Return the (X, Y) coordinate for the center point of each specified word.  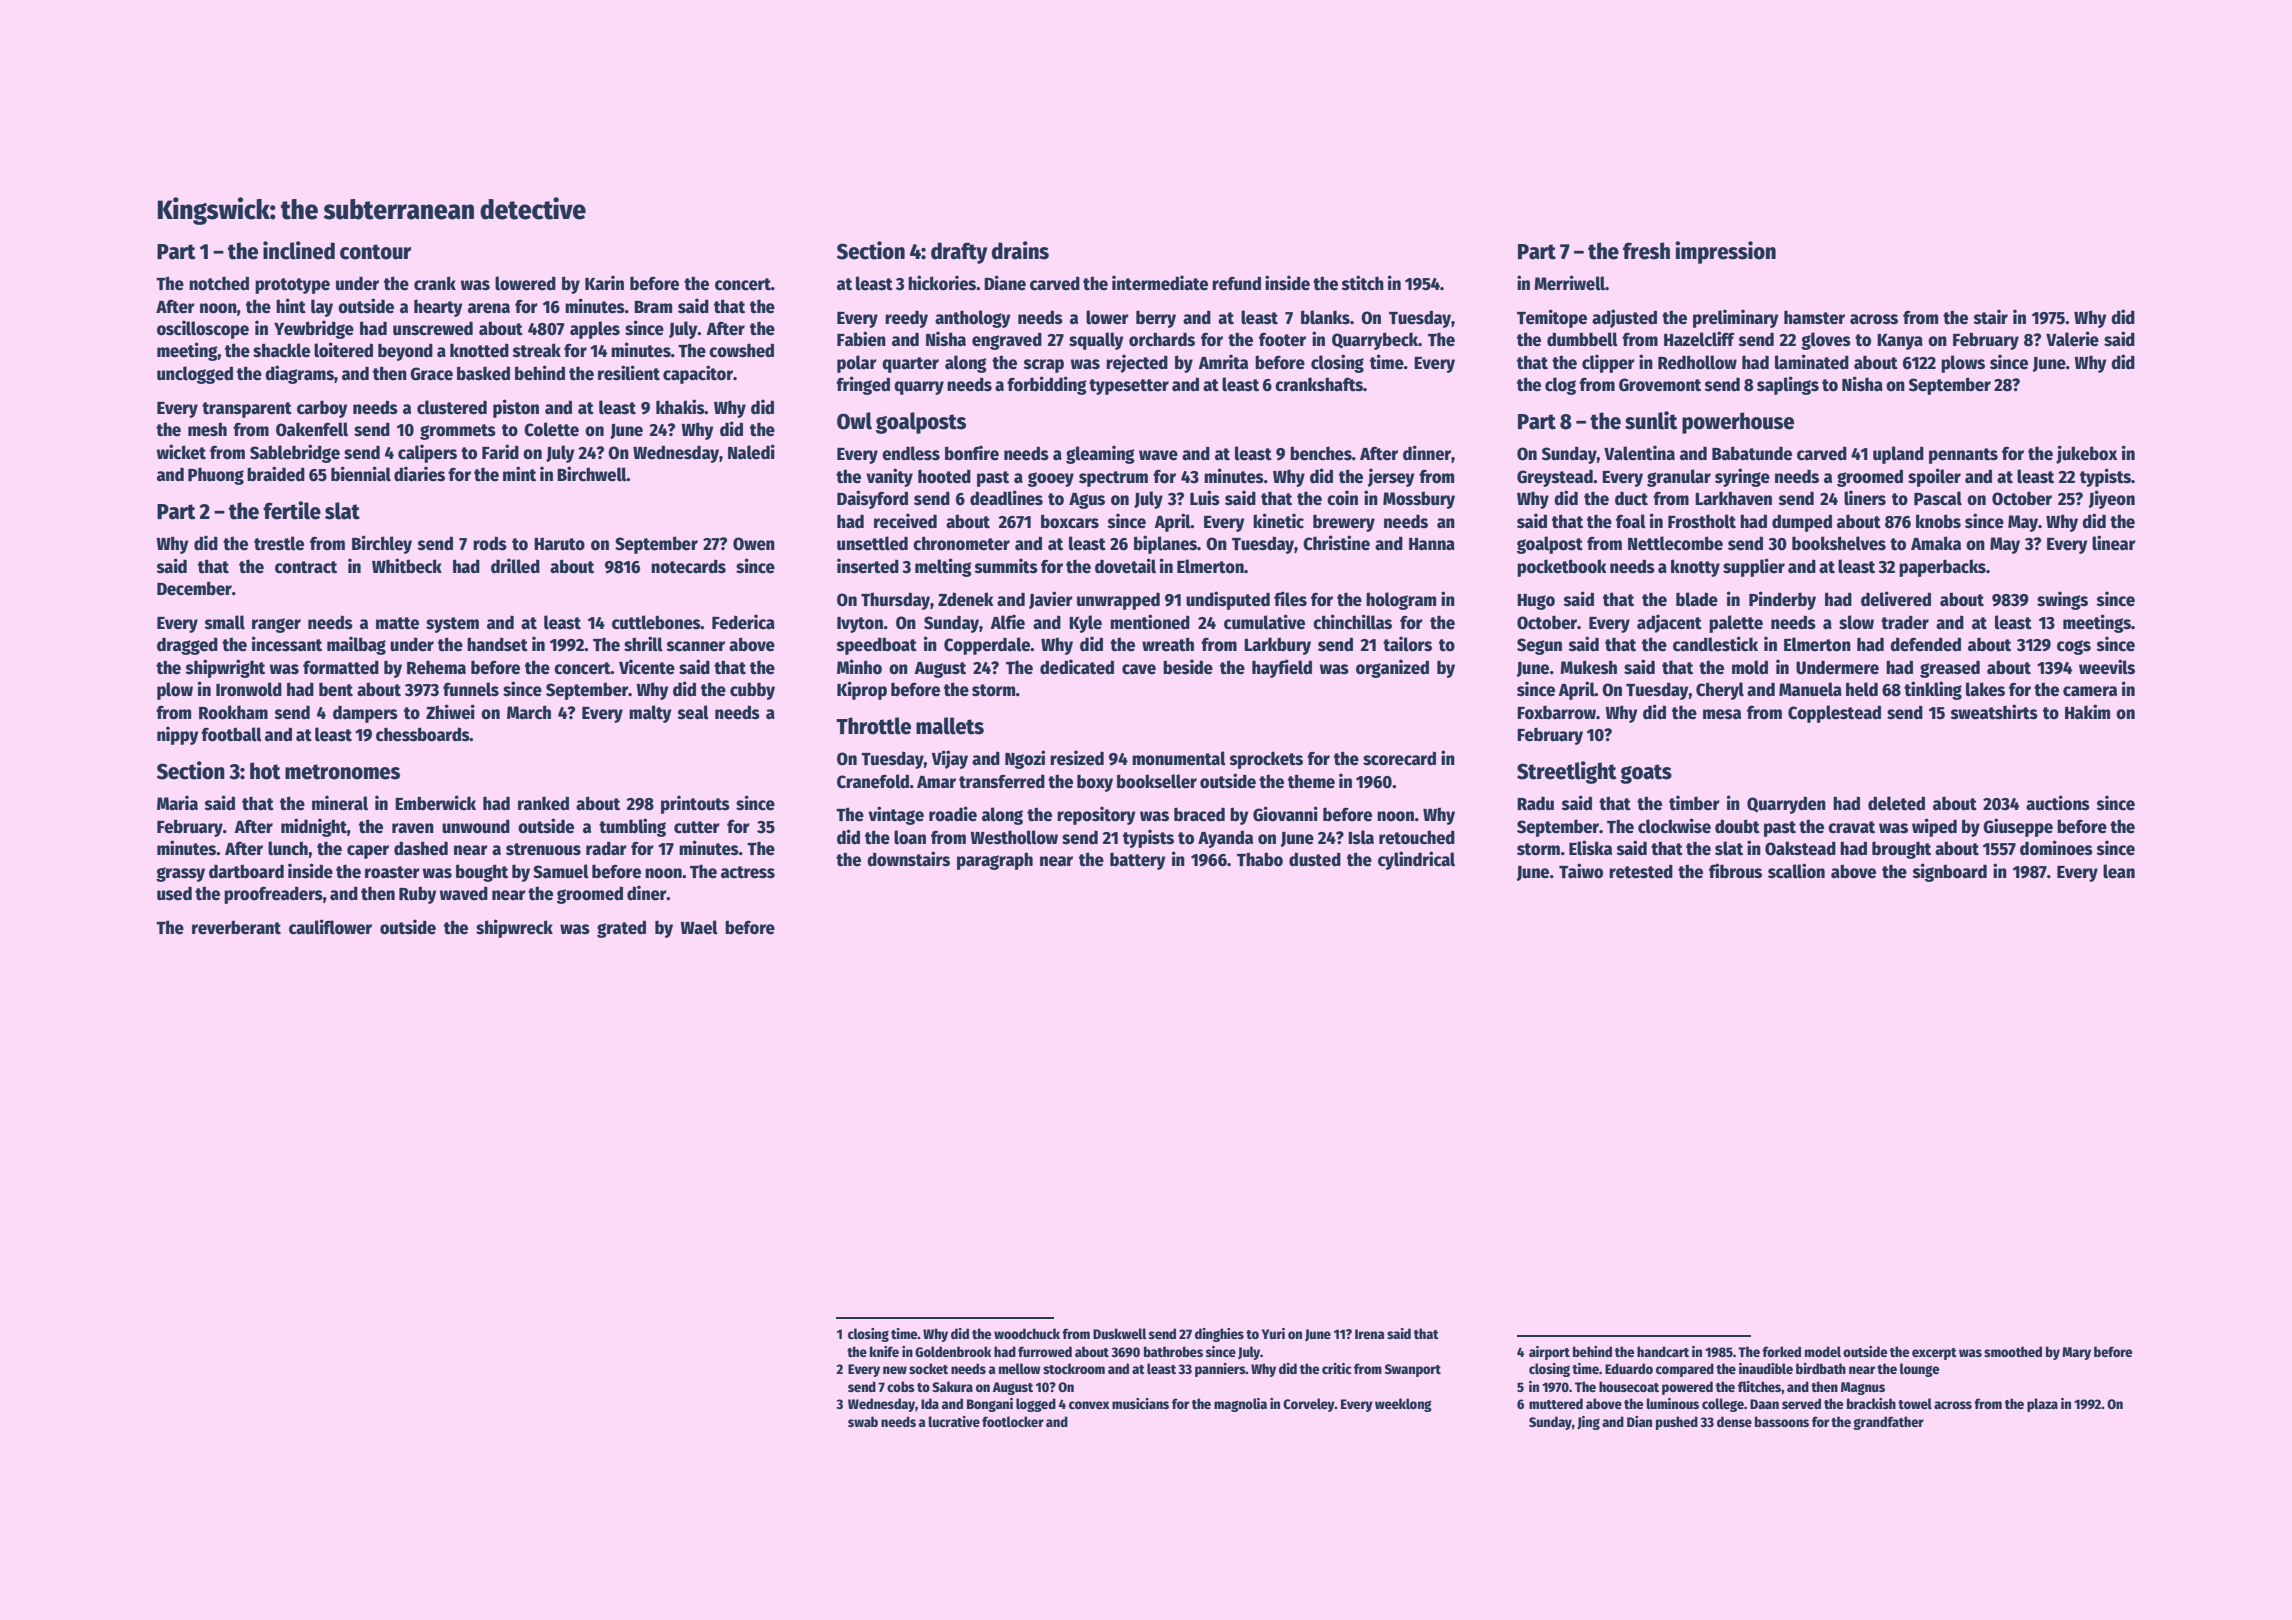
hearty (438, 308)
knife (884, 1351)
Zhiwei (450, 712)
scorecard (1399, 758)
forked (1781, 1351)
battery (1138, 861)
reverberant (236, 927)
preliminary (1736, 318)
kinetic (1278, 521)
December (194, 588)
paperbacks (1942, 568)
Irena (1369, 1334)
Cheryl (1720, 691)
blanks (1325, 317)
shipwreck (514, 928)
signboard (1950, 872)
